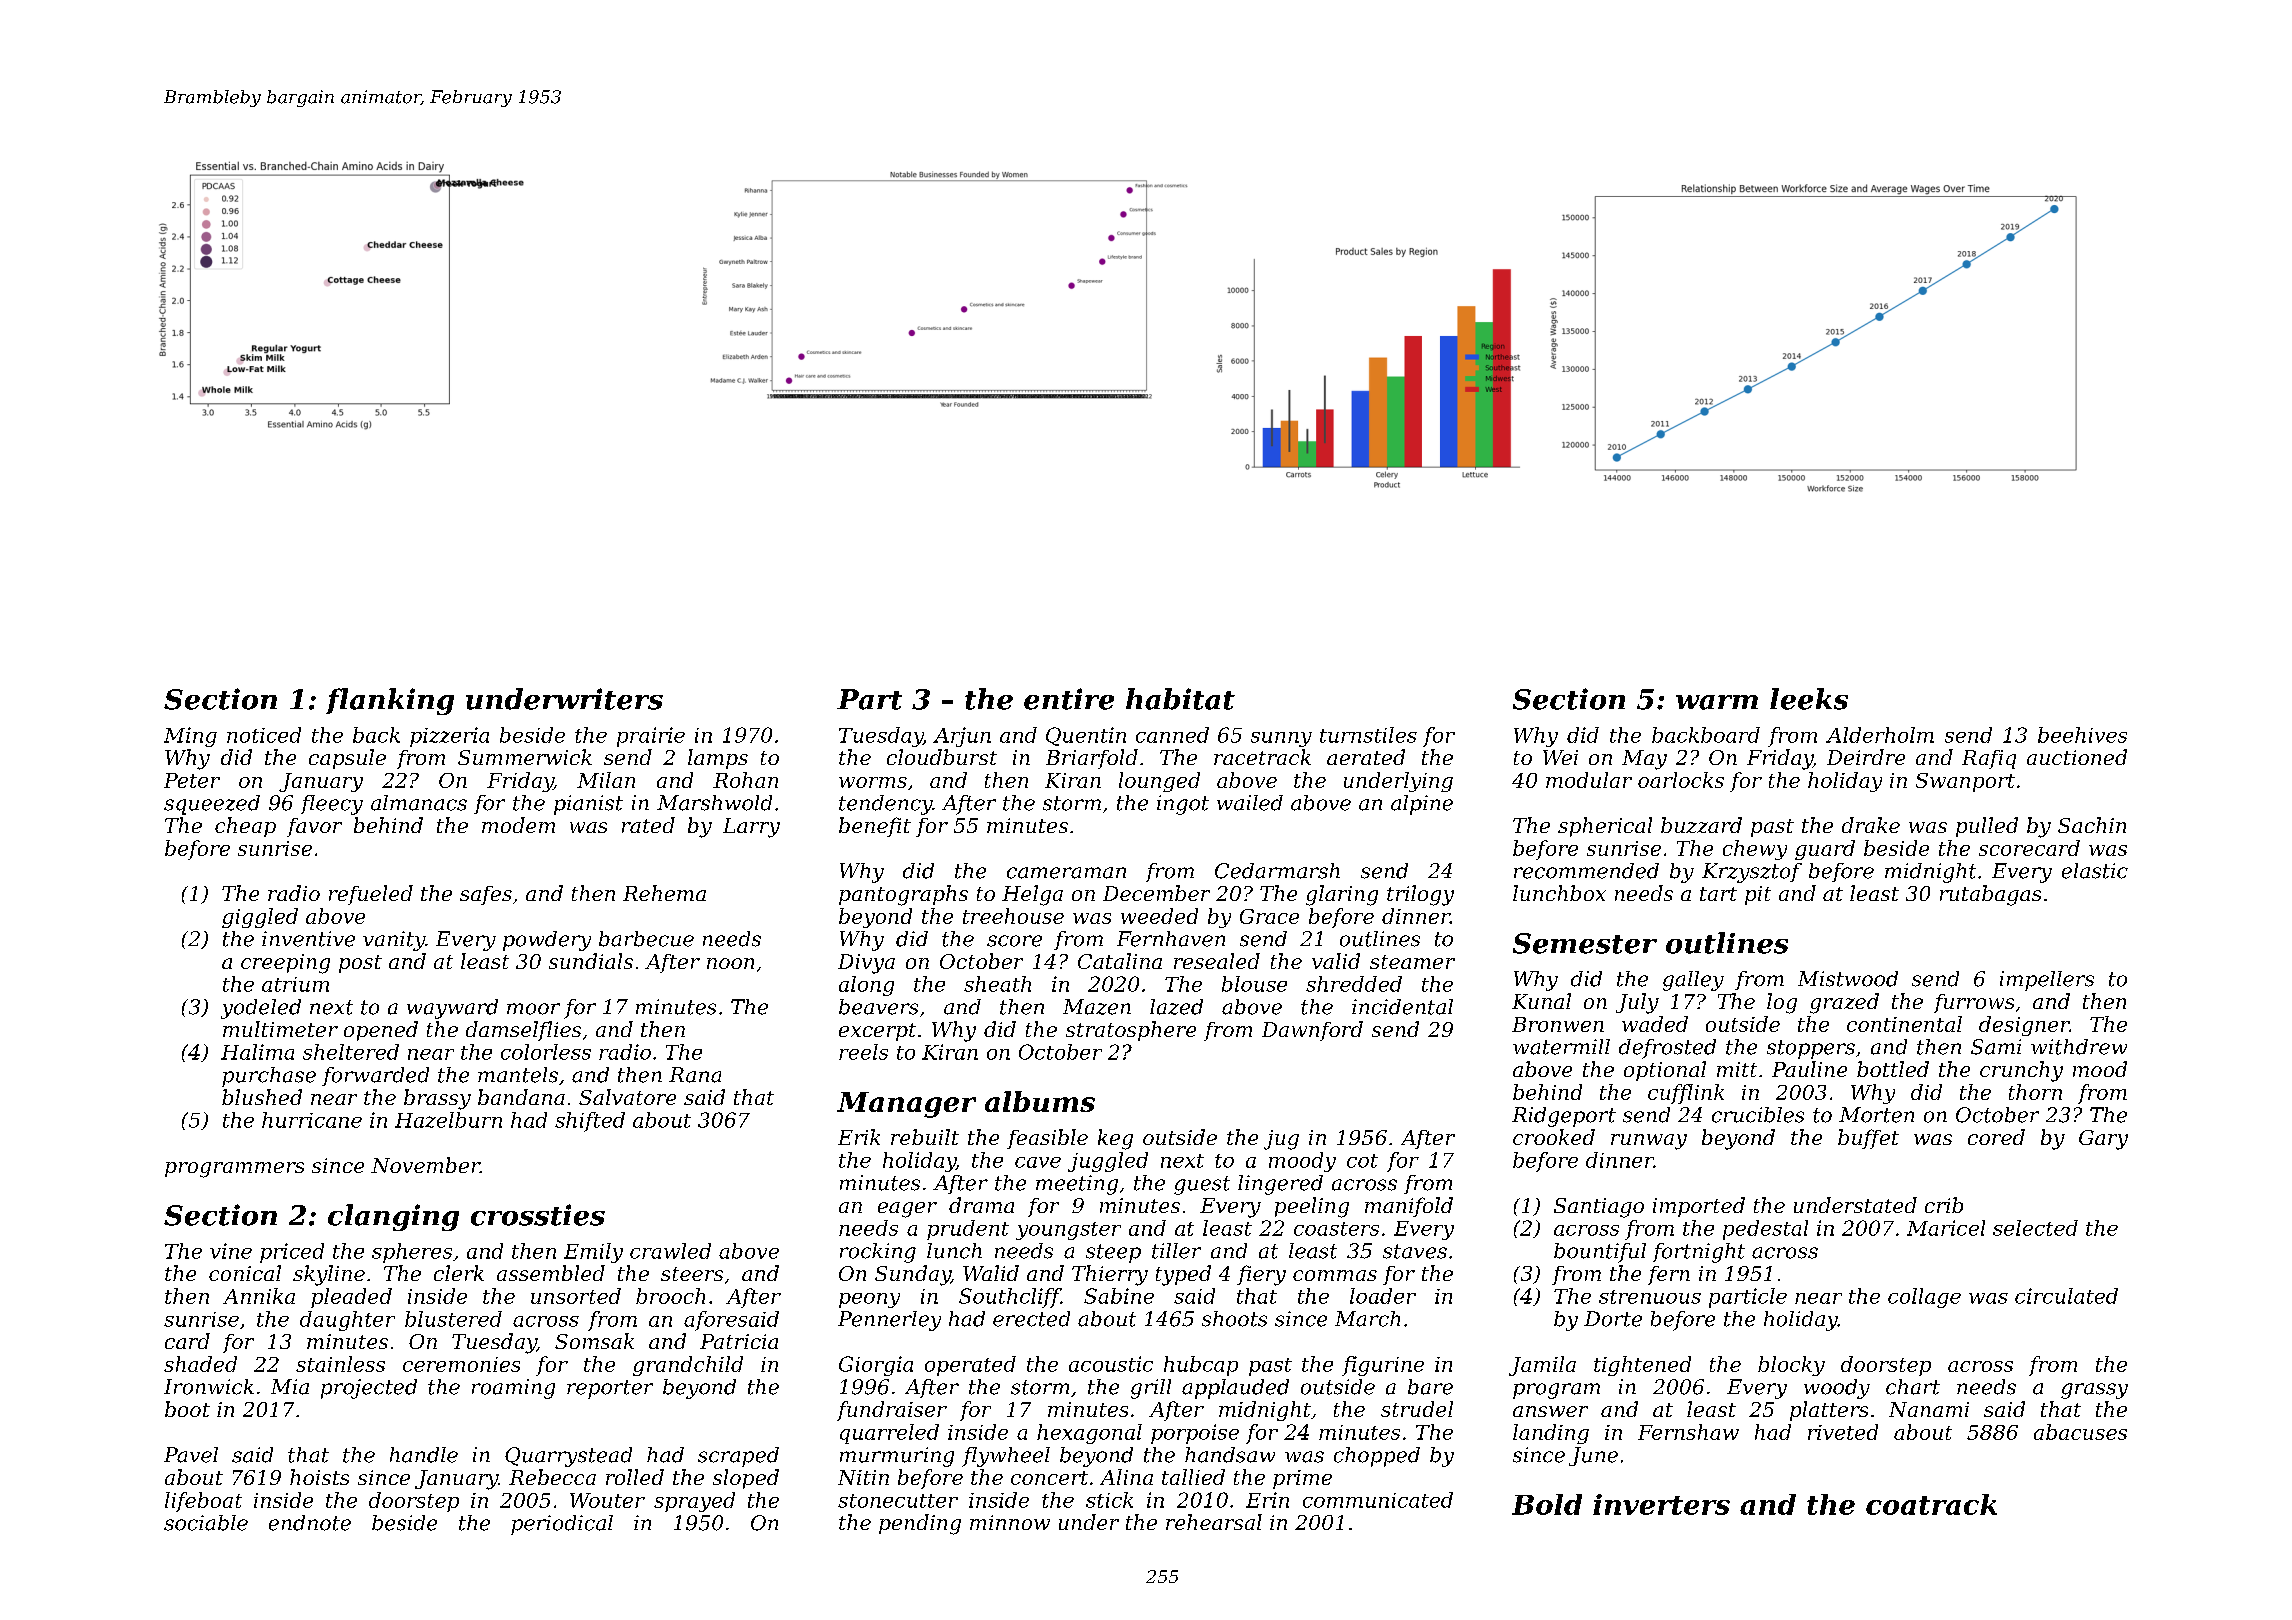 The width and height of the screenshot is (2292, 1620). Describe the element at coordinates (610, 1389) in the screenshot. I see `reporter` at that location.
